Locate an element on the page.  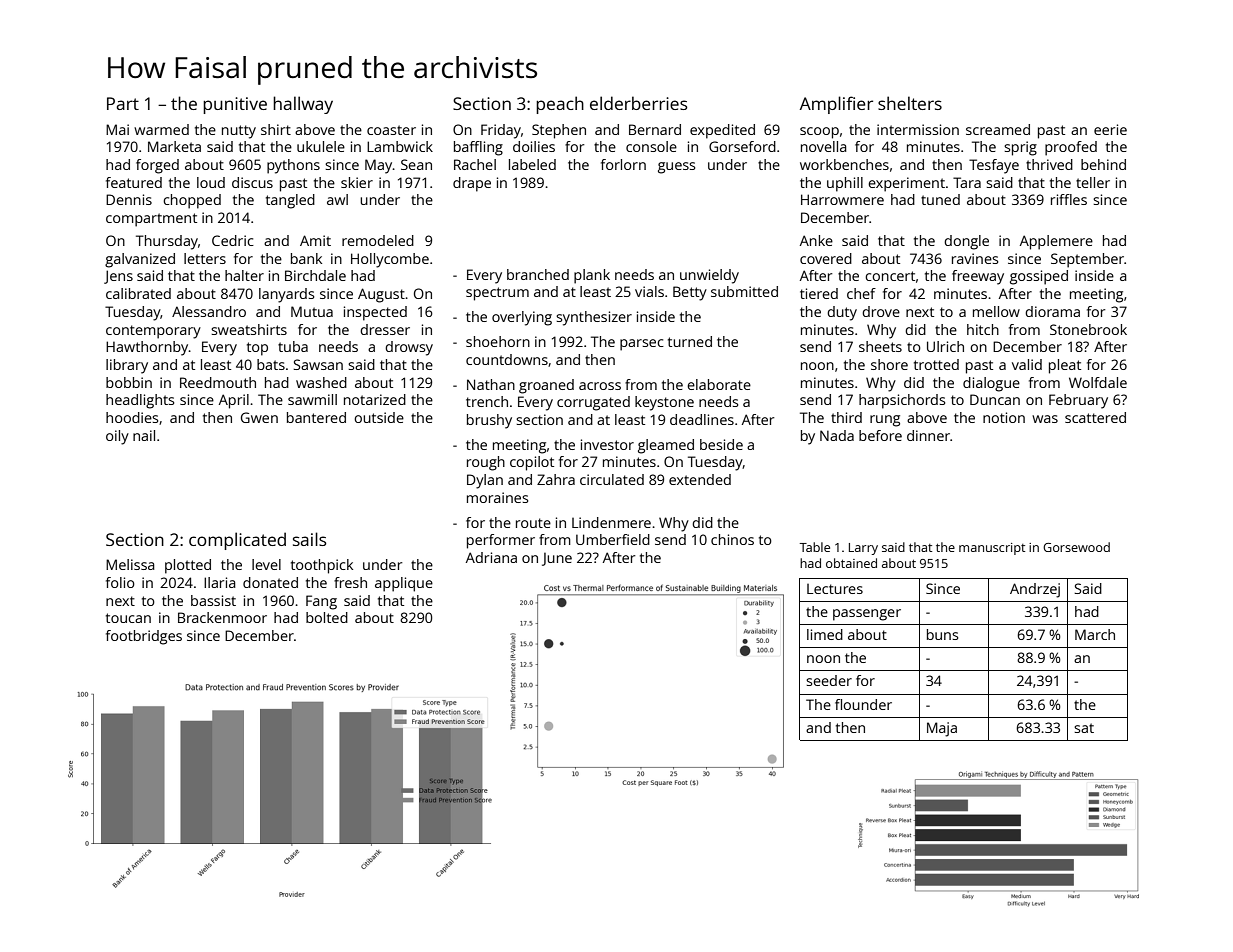
Brackenmoor is located at coordinates (222, 617).
